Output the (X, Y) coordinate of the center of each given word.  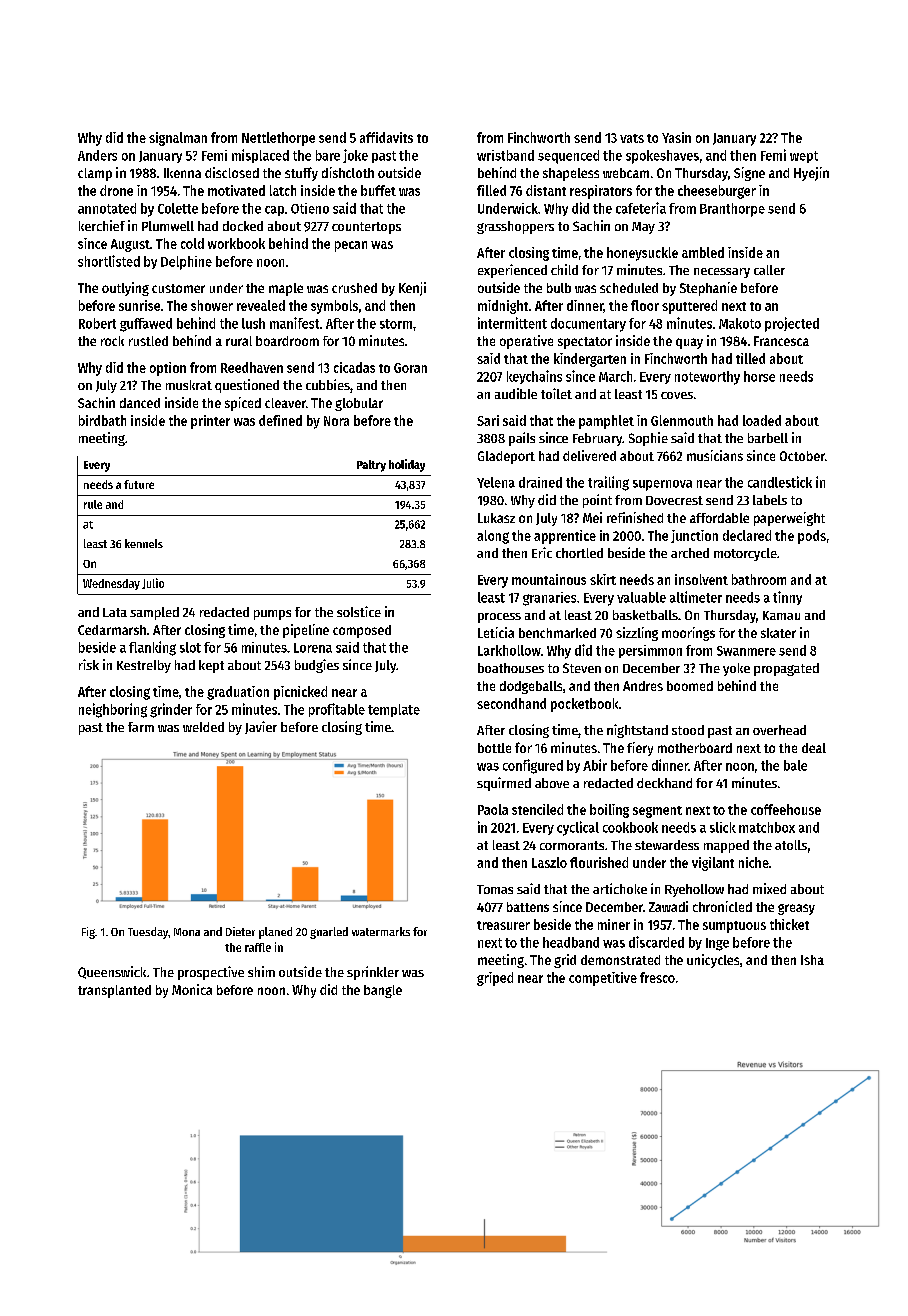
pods (812, 537)
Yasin (676, 137)
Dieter (240, 931)
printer (210, 422)
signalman (178, 139)
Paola (493, 809)
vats (632, 138)
